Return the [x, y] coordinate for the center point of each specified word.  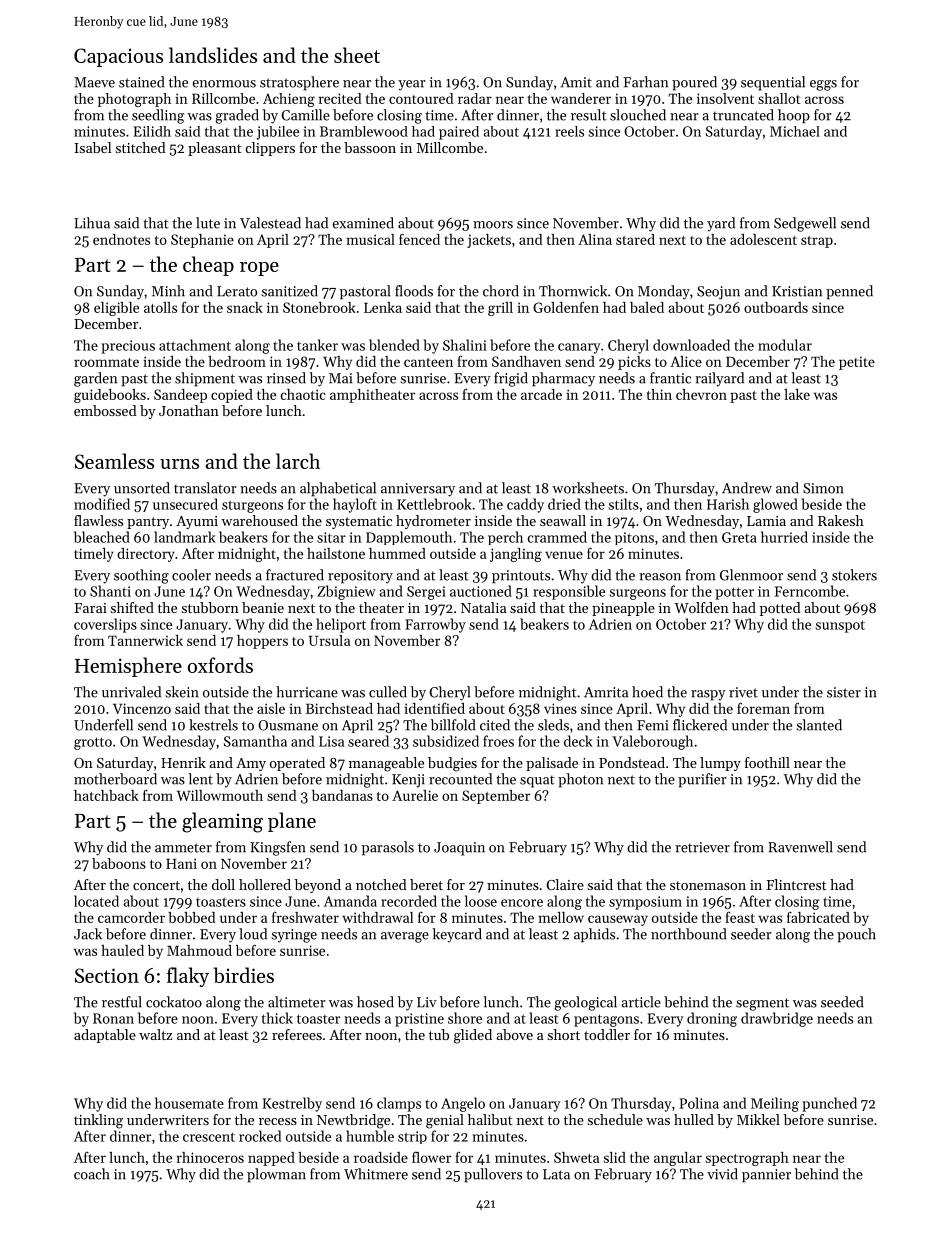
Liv [427, 1002]
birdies [244, 975]
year [412, 85]
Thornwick [573, 291]
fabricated [818, 917]
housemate [189, 1103]
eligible [116, 309]
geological [585, 1003]
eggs [823, 85]
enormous [224, 84]
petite [857, 363]
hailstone [336, 553]
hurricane [307, 692]
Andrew [747, 488]
